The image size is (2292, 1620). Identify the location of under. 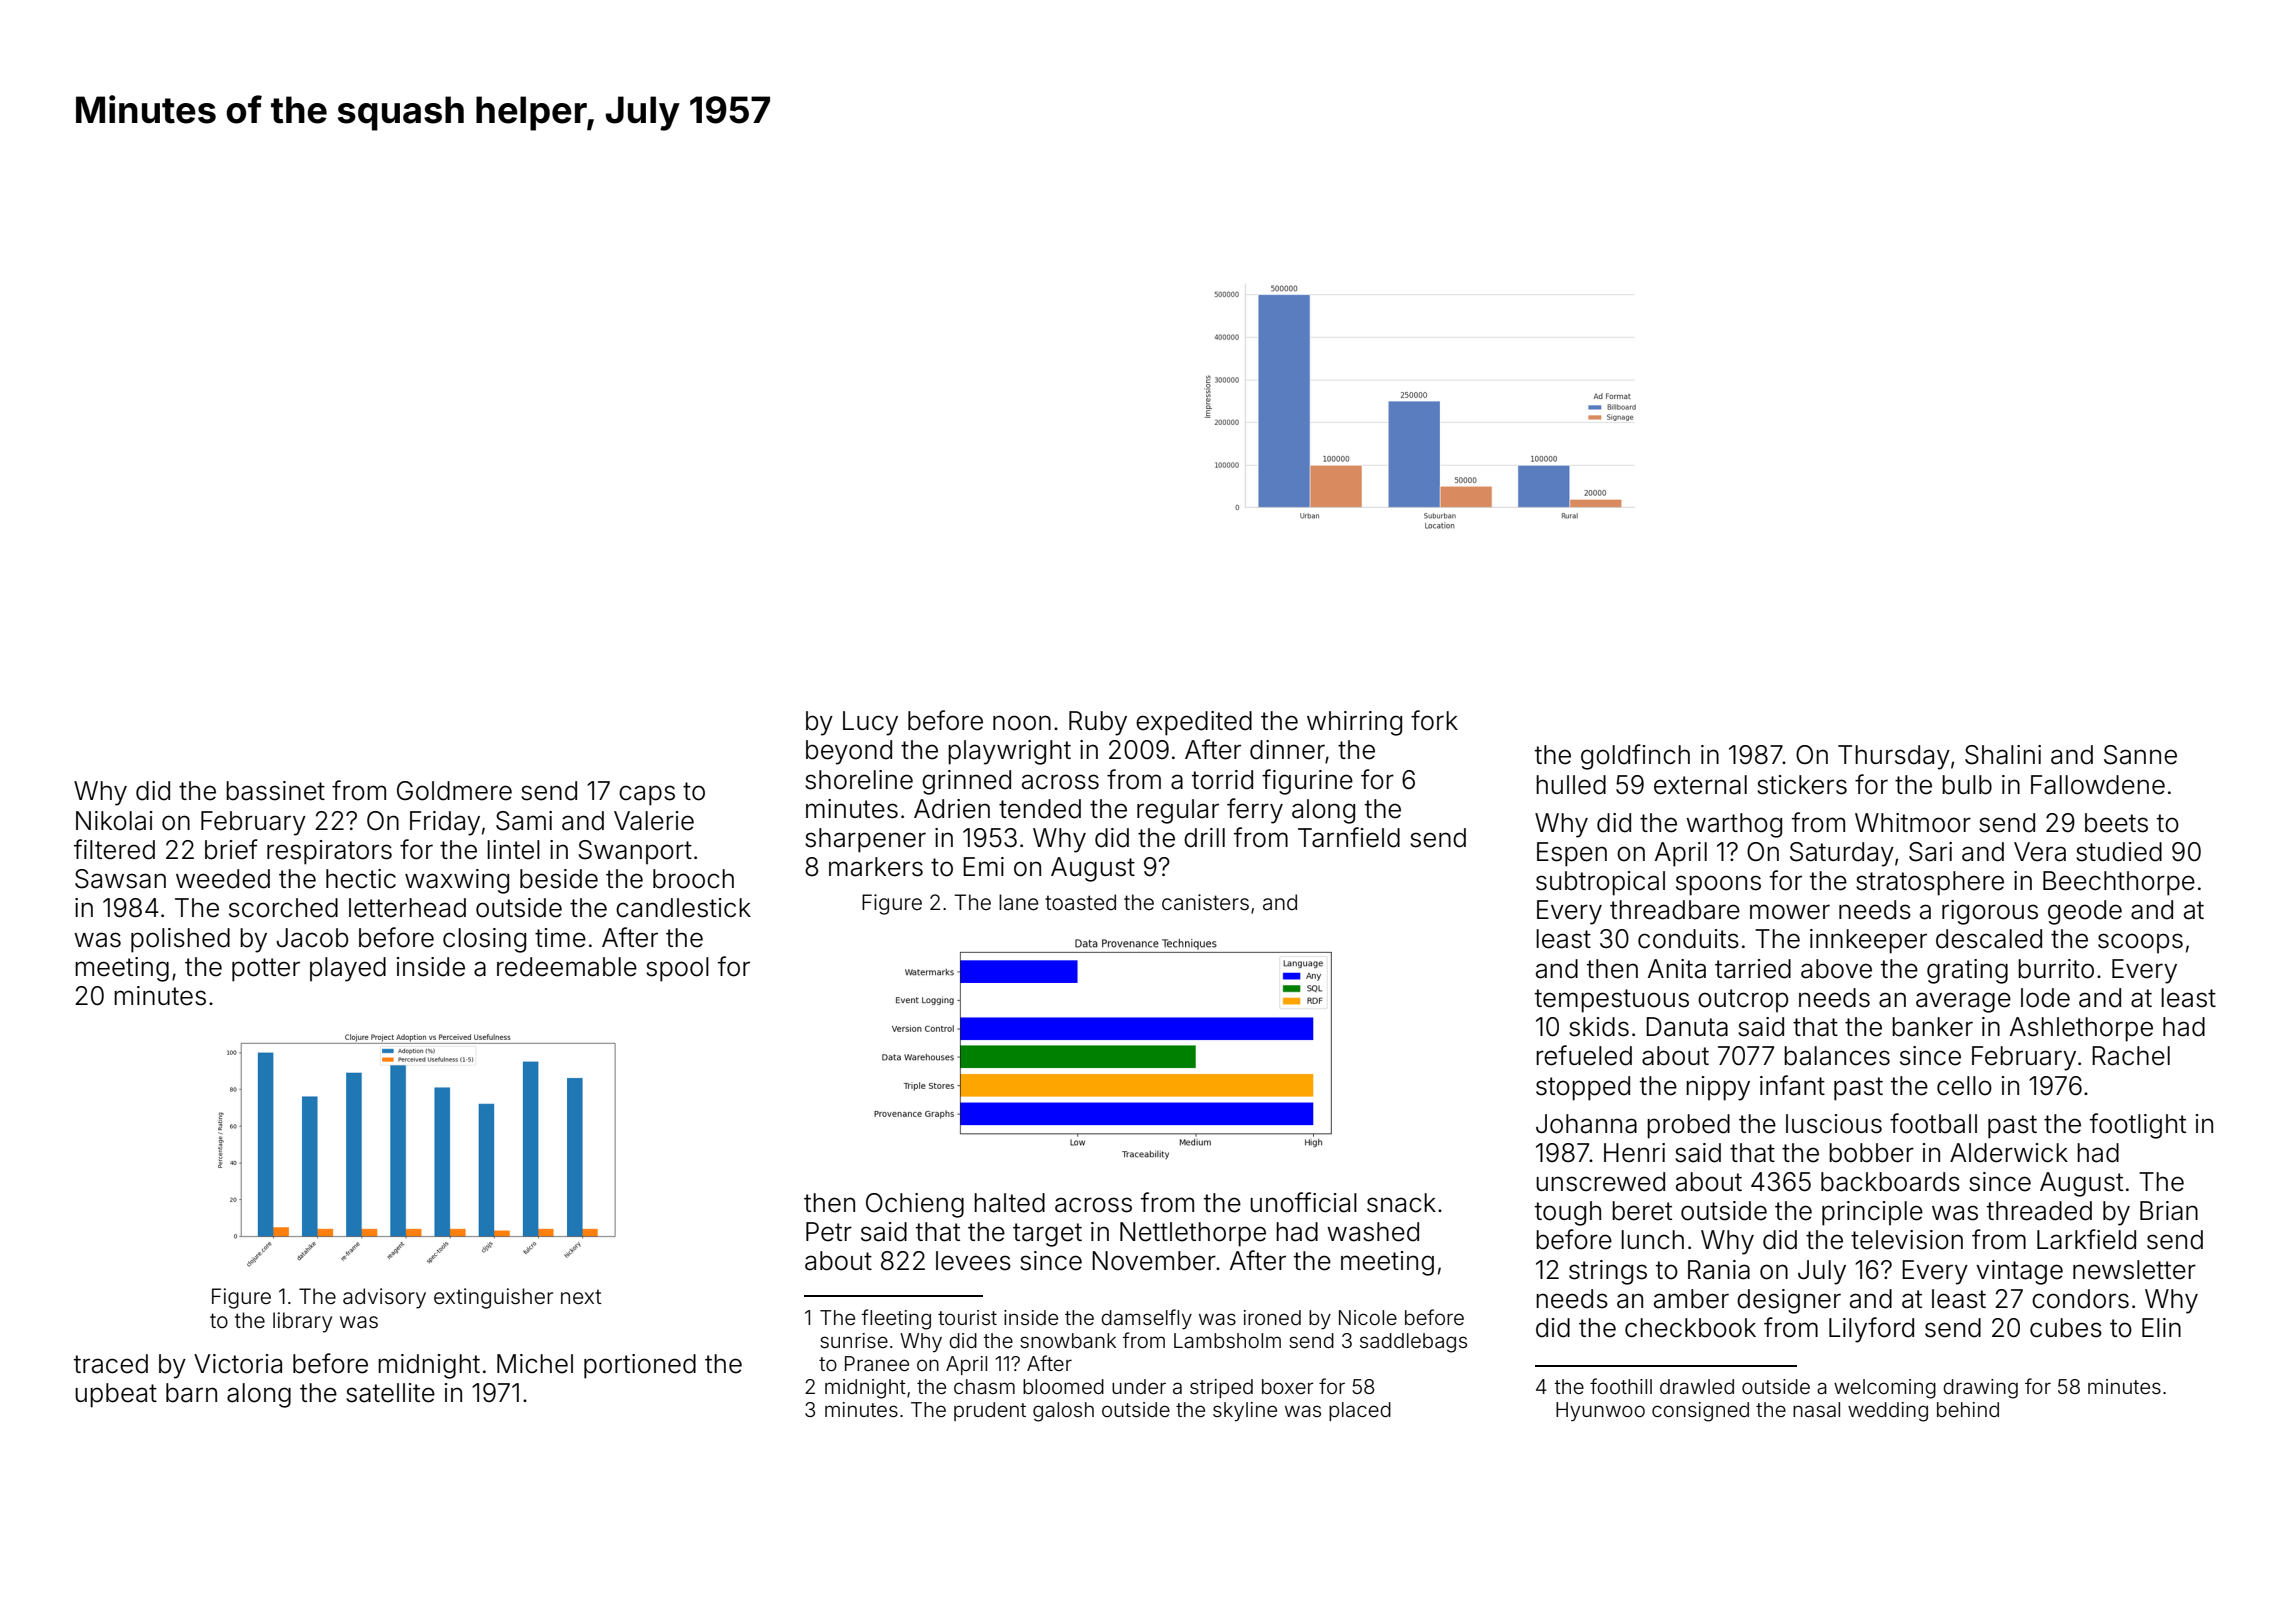
(1139, 1386).
